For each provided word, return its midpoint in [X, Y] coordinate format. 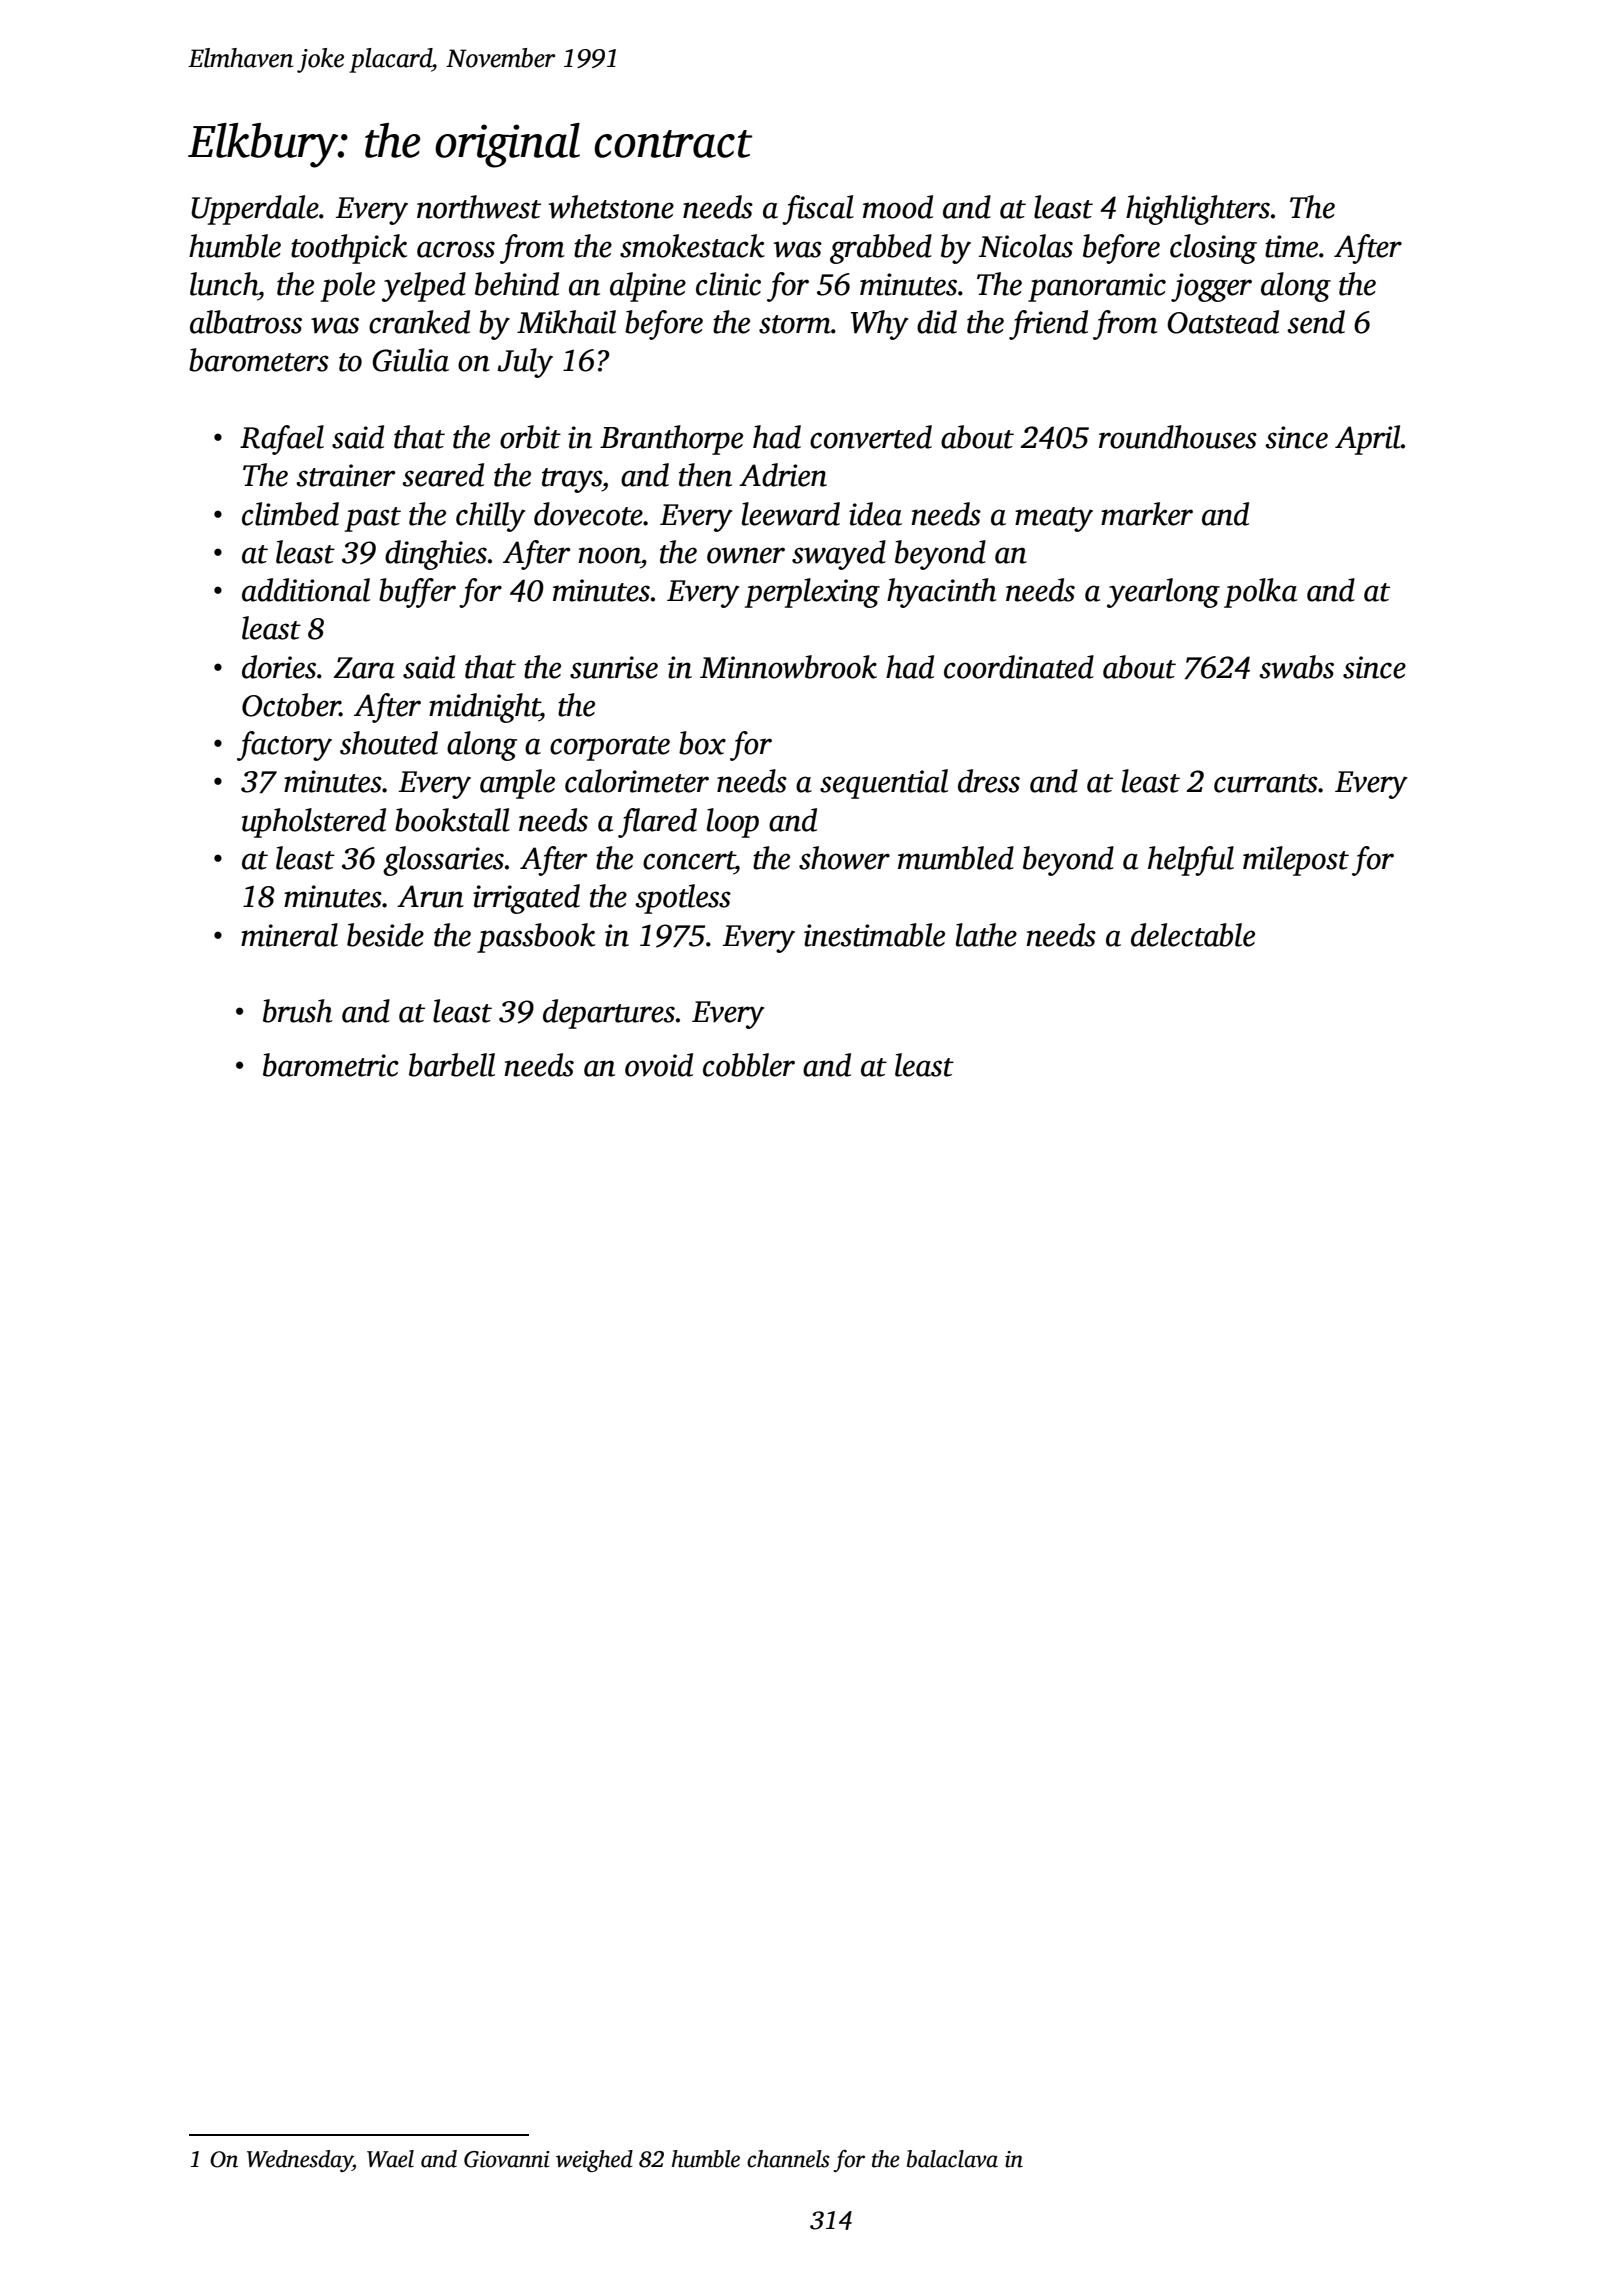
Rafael [282, 440]
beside [385, 935]
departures [609, 1014]
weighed [594, 2161]
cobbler [749, 1065]
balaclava [952, 2159]
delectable [1193, 935]
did [937, 322]
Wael [390, 2159]
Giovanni [507, 2159]
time [1291, 246]
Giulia [410, 360]
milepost [1296, 861]
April [1368, 440]
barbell [452, 1065]
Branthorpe [671, 440]
